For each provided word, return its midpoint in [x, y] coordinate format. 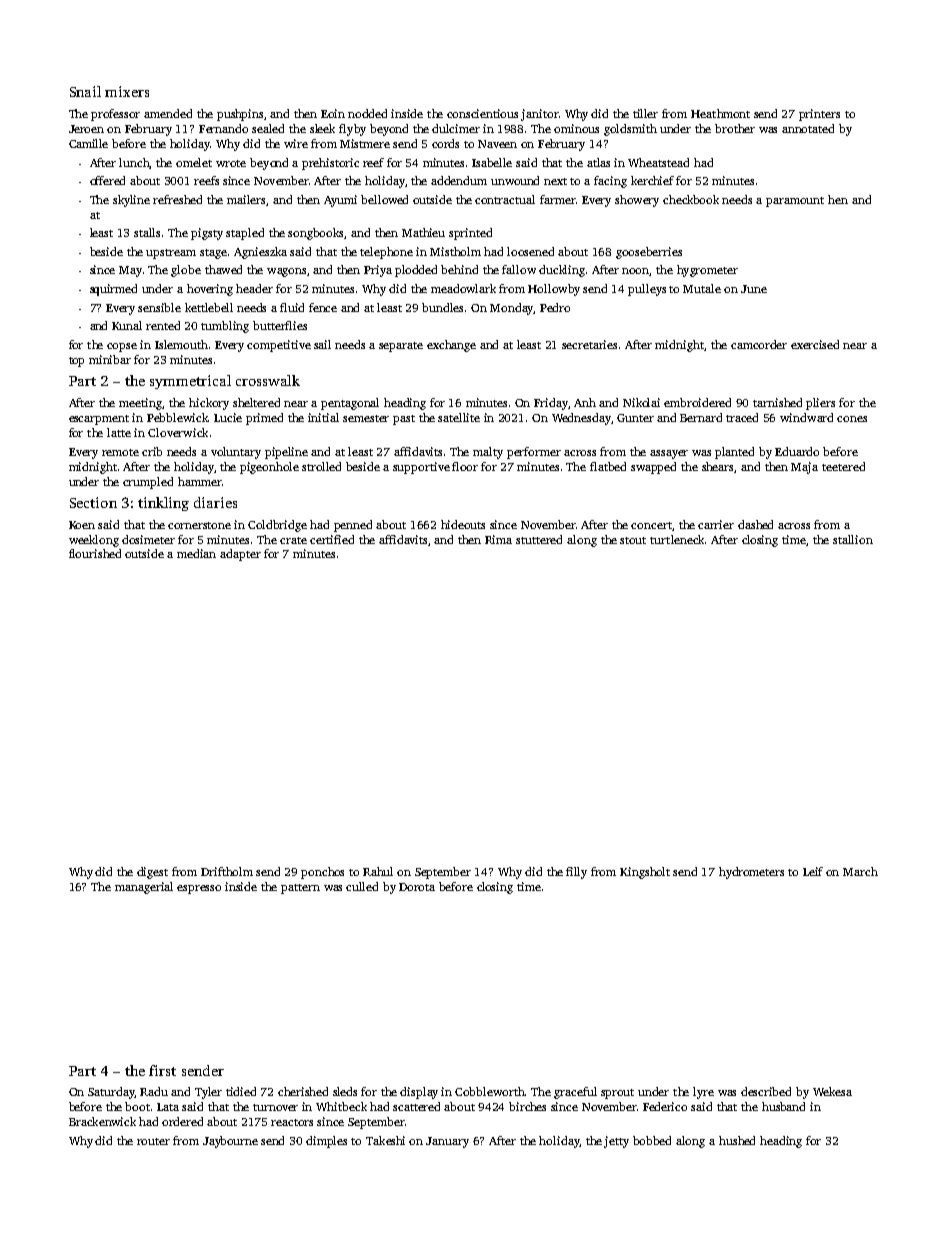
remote [120, 452]
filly [576, 873]
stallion [853, 539]
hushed [737, 1140]
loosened [530, 251]
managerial [144, 888]
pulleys [647, 290]
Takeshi [385, 1140]
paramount [795, 202]
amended [168, 113]
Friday [551, 404]
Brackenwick [102, 1121]
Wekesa [832, 1091]
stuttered [539, 539]
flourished [95, 553]
